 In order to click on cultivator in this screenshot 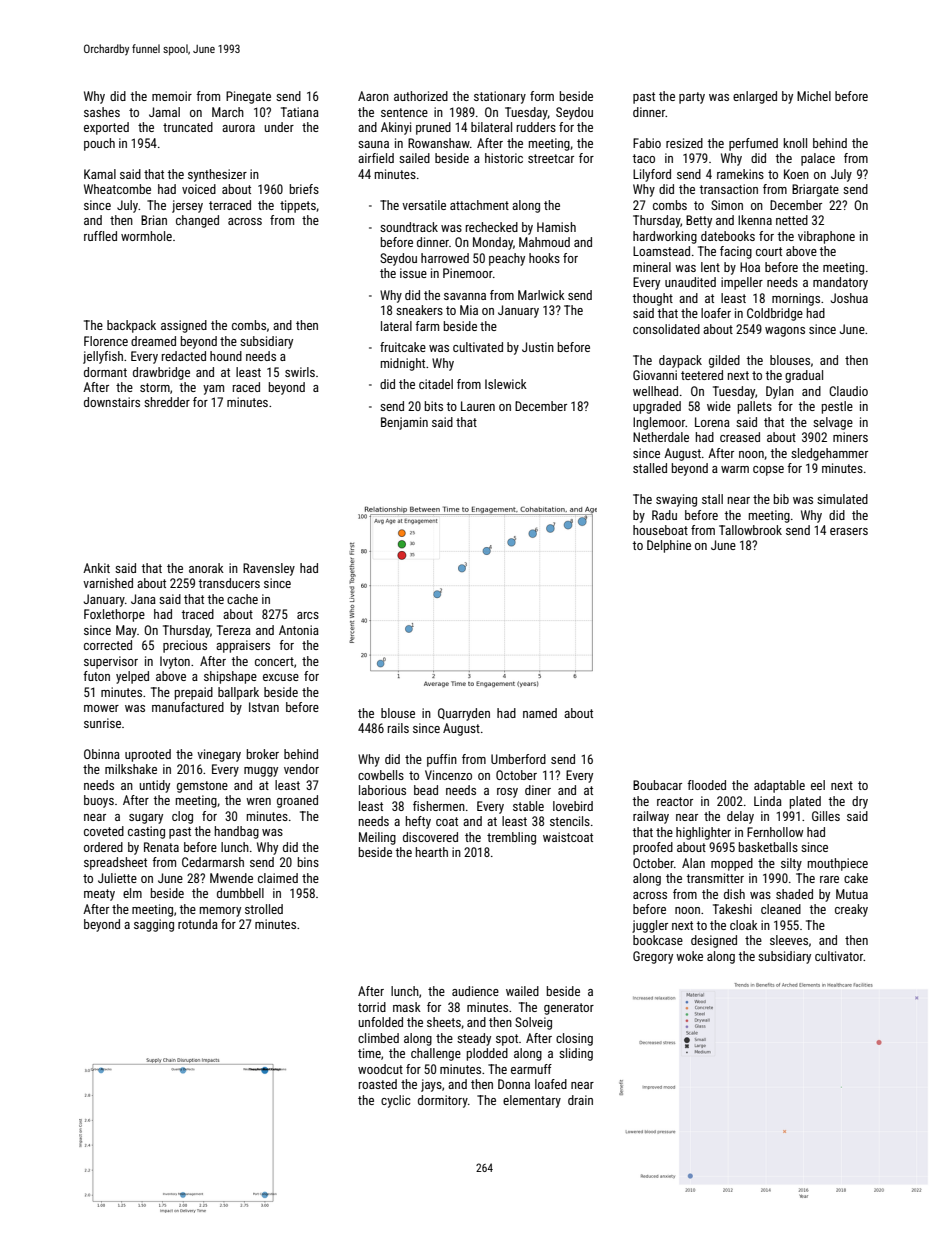, I will do `click(839, 956)`.
